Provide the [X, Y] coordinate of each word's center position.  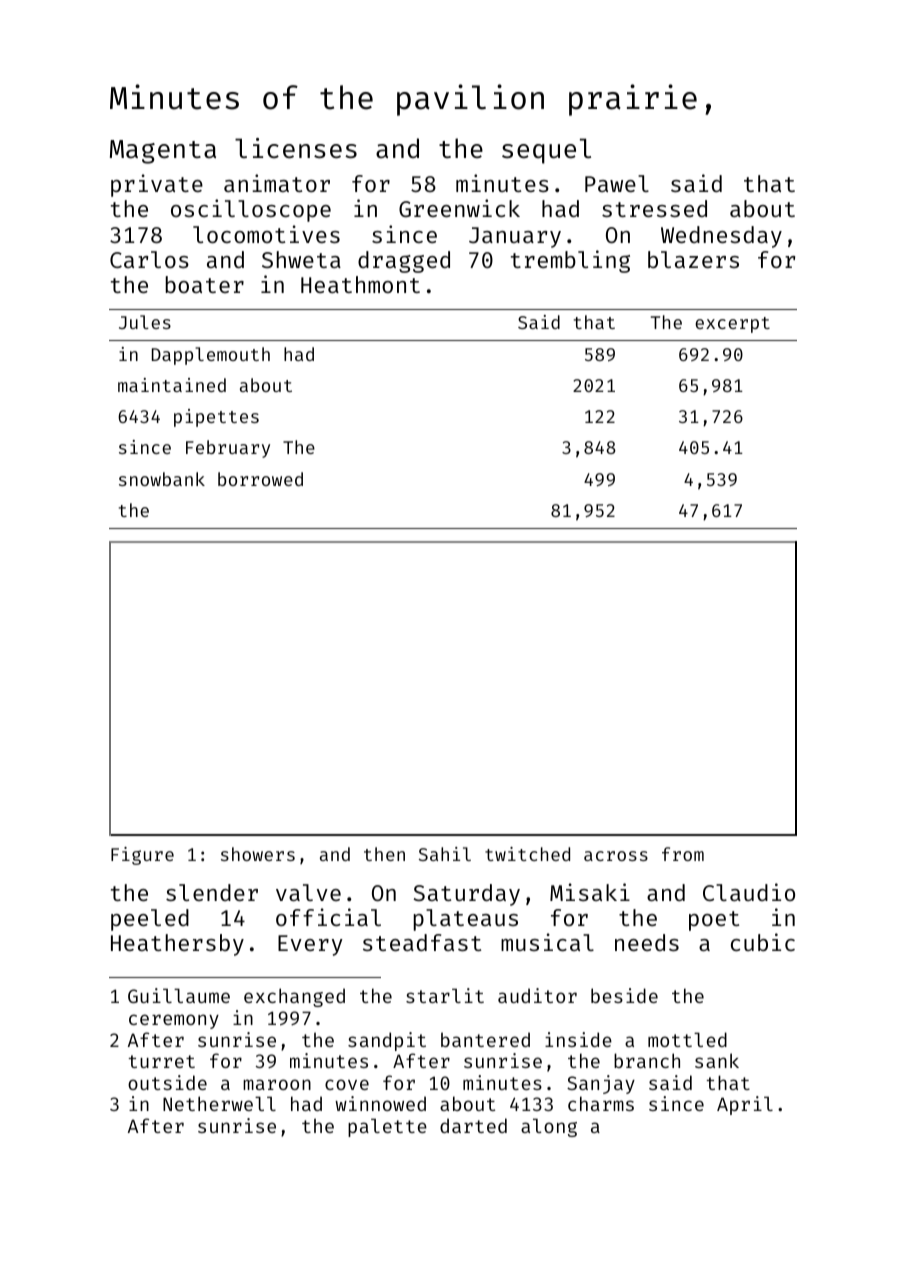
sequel [546, 151]
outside [167, 1082]
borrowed [260, 479]
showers [258, 854]
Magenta [163, 152]
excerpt [732, 325]
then [384, 854]
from [683, 854]
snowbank [162, 479]
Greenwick [459, 208]
